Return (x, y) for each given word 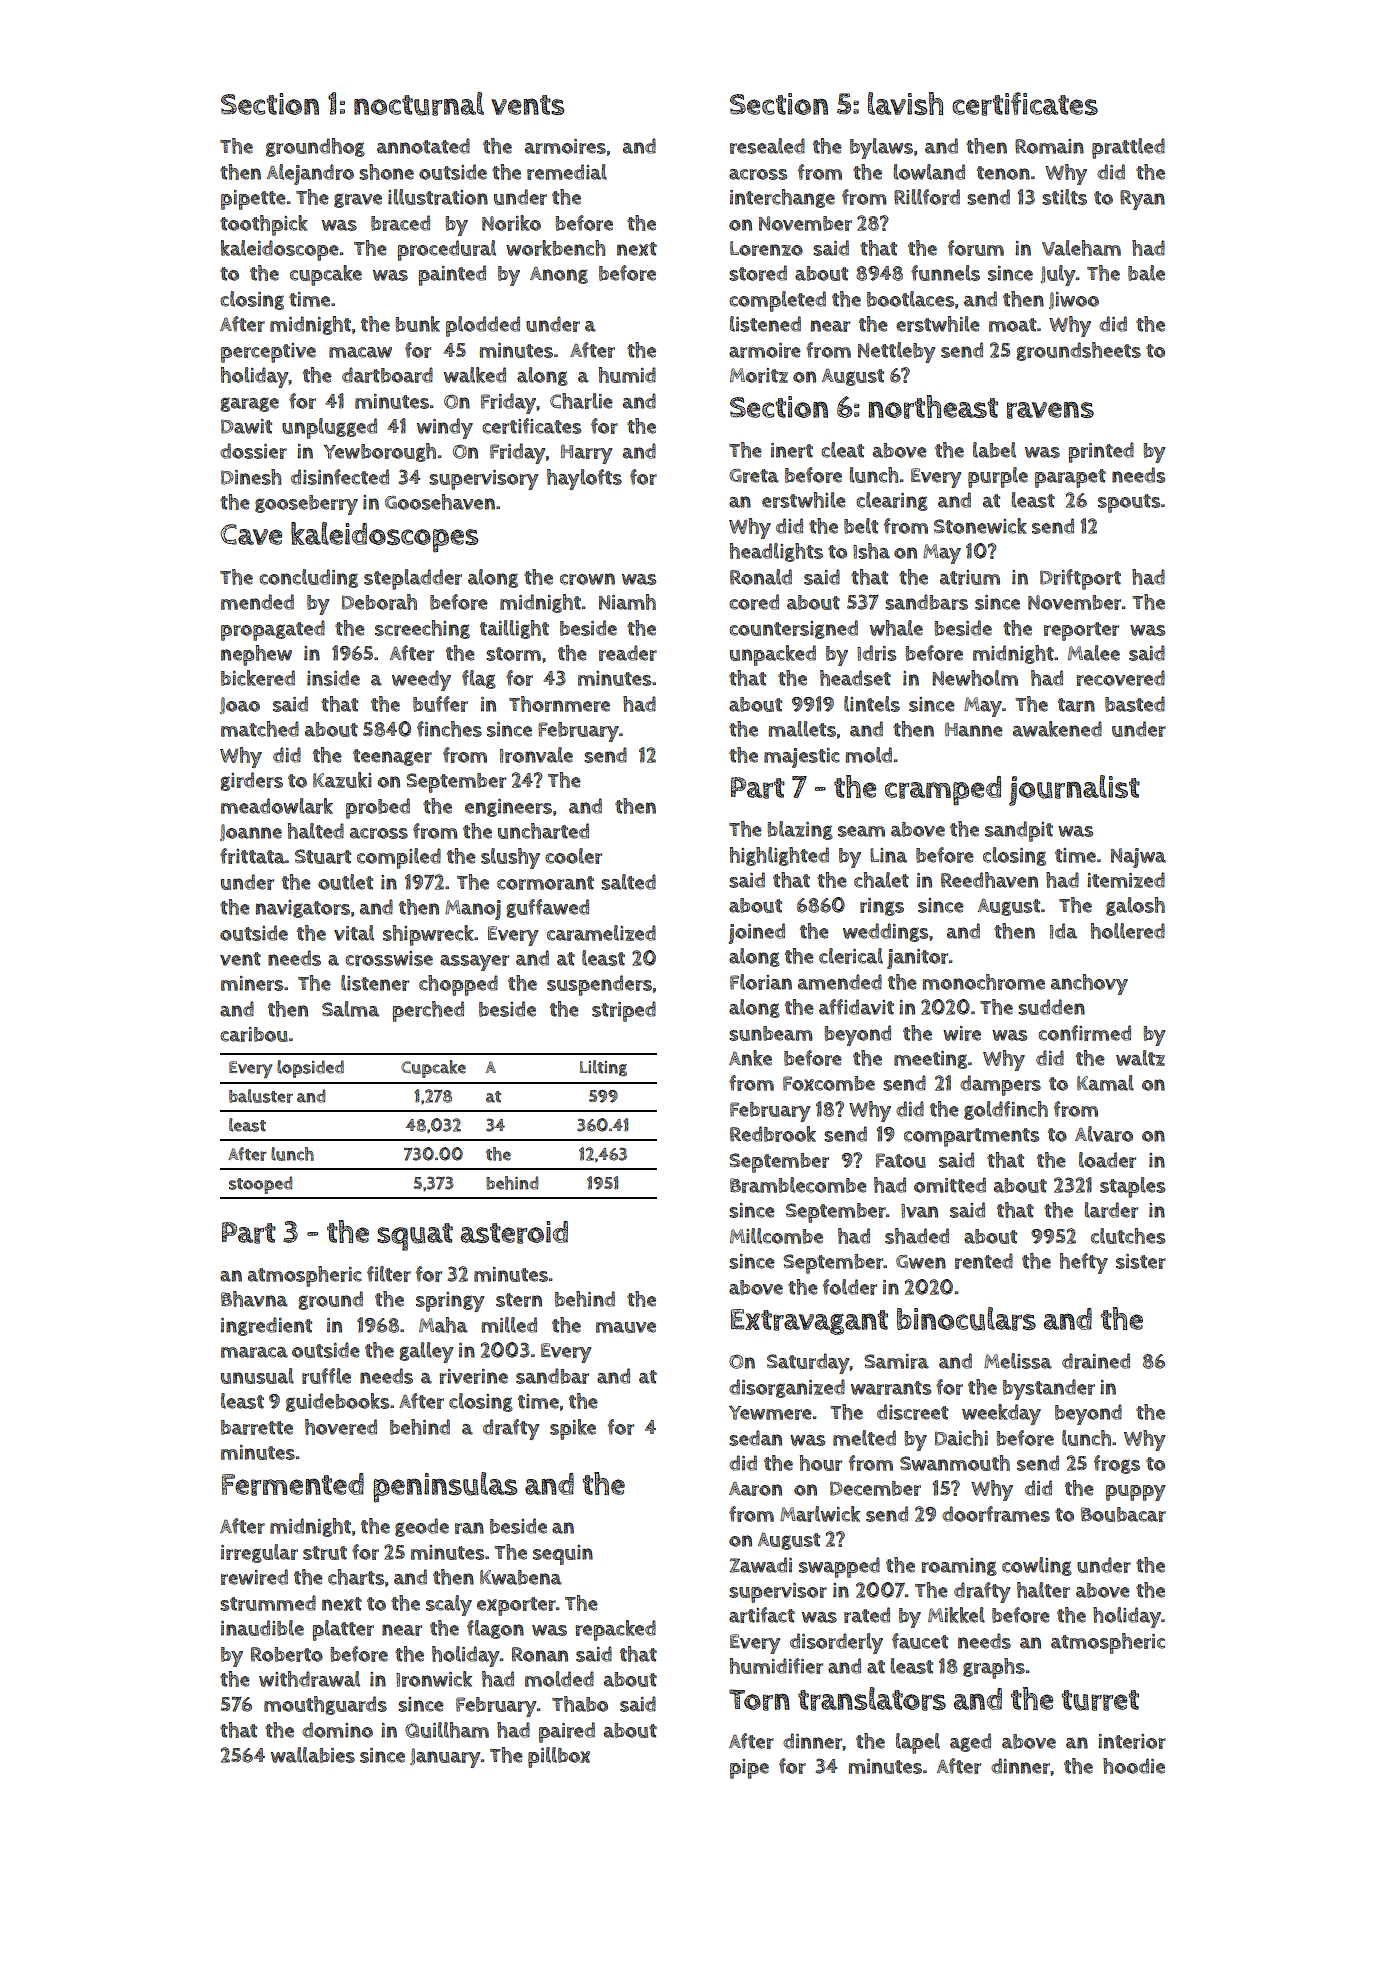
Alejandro (310, 174)
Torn (759, 1700)
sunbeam (771, 1033)
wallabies (313, 1755)
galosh (1135, 906)
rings (882, 907)
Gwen (921, 1262)
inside (333, 678)
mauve (626, 1327)
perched (428, 1011)
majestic (802, 758)
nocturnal (419, 104)
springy (450, 1302)
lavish (905, 103)
